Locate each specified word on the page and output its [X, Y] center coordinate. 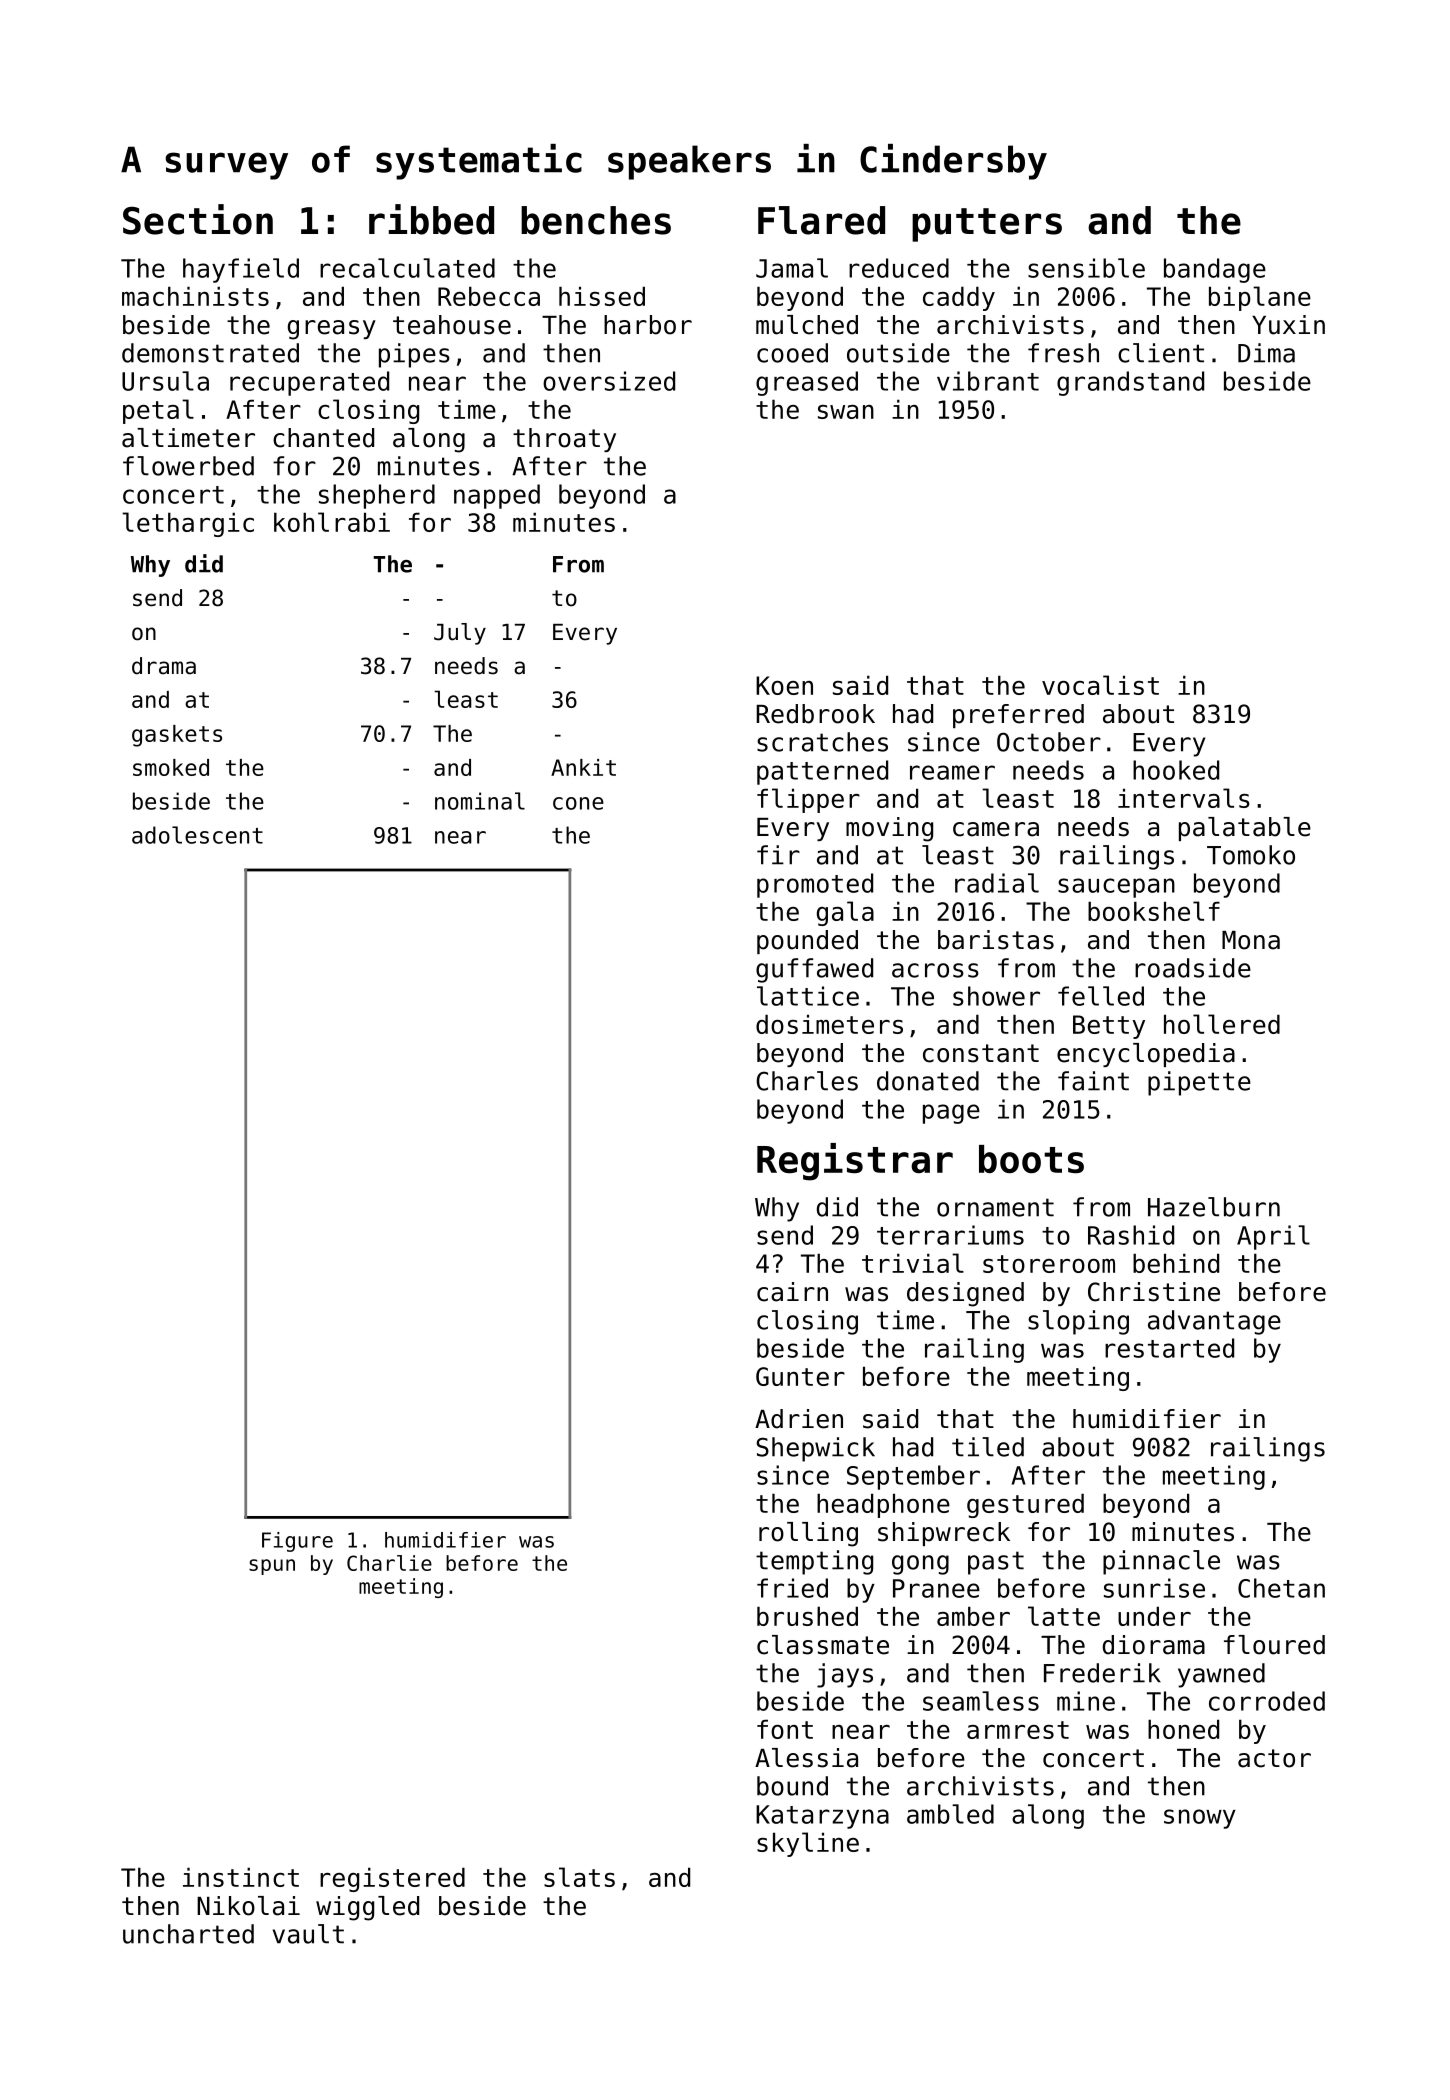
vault [308, 1934]
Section [198, 219]
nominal [480, 801]
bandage [1215, 270]
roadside [1193, 968]
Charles [807, 1081]
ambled [950, 1814]
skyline [808, 1844]
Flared [821, 220]
